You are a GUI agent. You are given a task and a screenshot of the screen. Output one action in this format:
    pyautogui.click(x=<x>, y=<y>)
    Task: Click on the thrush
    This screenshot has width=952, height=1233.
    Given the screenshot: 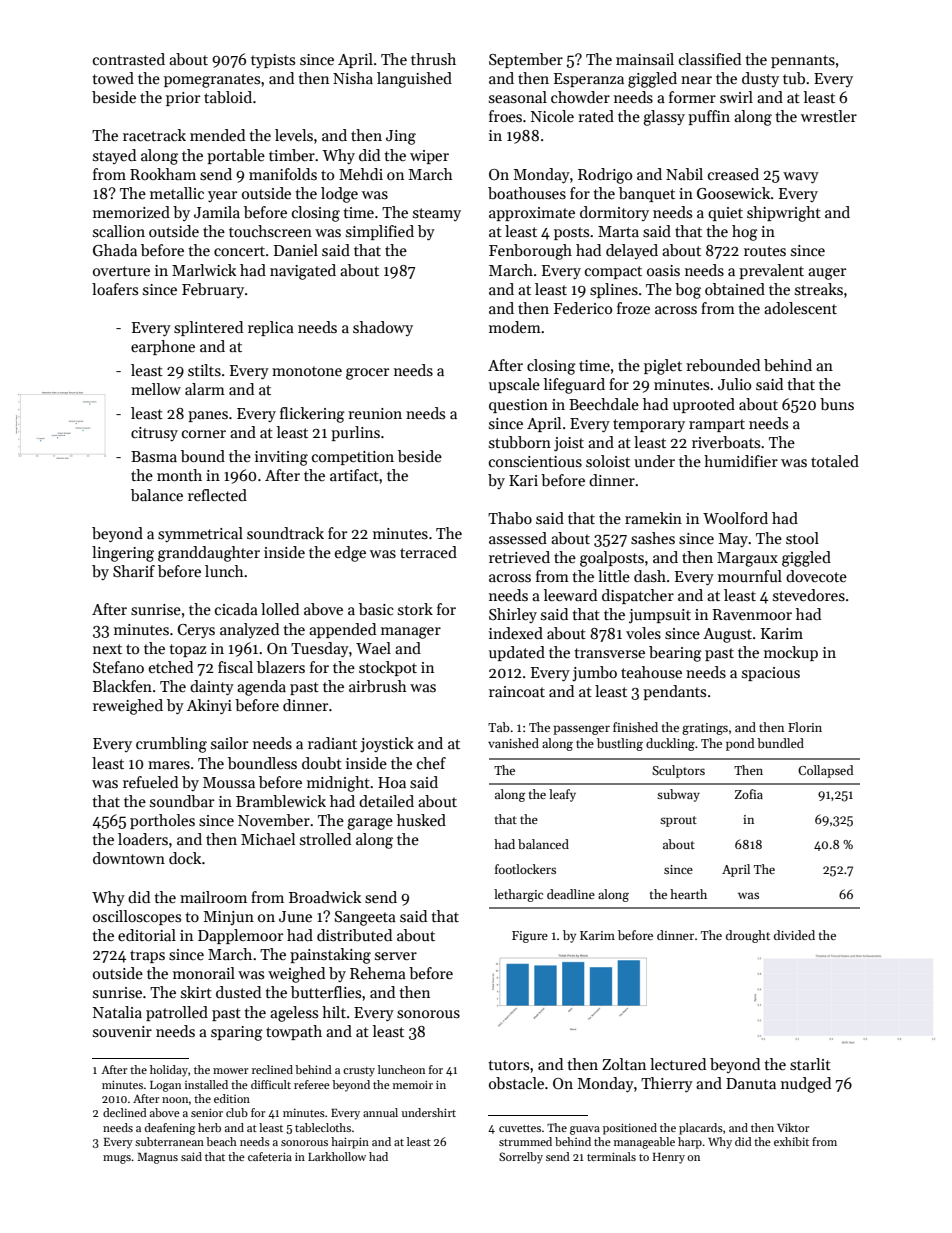 What is the action you would take?
    pyautogui.click(x=433, y=59)
